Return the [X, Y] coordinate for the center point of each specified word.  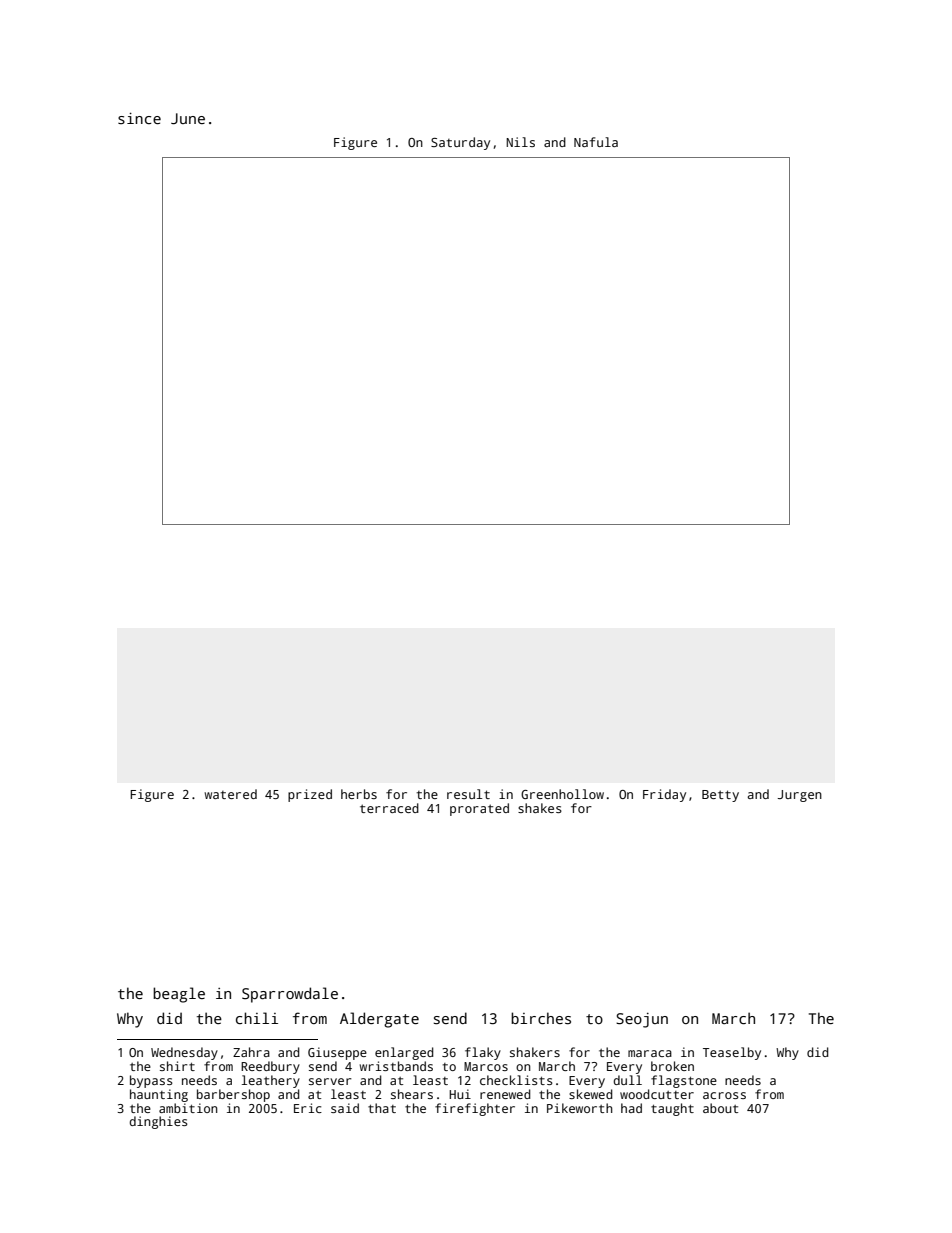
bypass [151, 1081]
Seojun [642, 1020]
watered [231, 794]
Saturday [460, 143]
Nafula [596, 142]
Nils [520, 142]
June [188, 118]
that [382, 1108]
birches [541, 1018]
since [139, 118]
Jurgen [800, 796]
